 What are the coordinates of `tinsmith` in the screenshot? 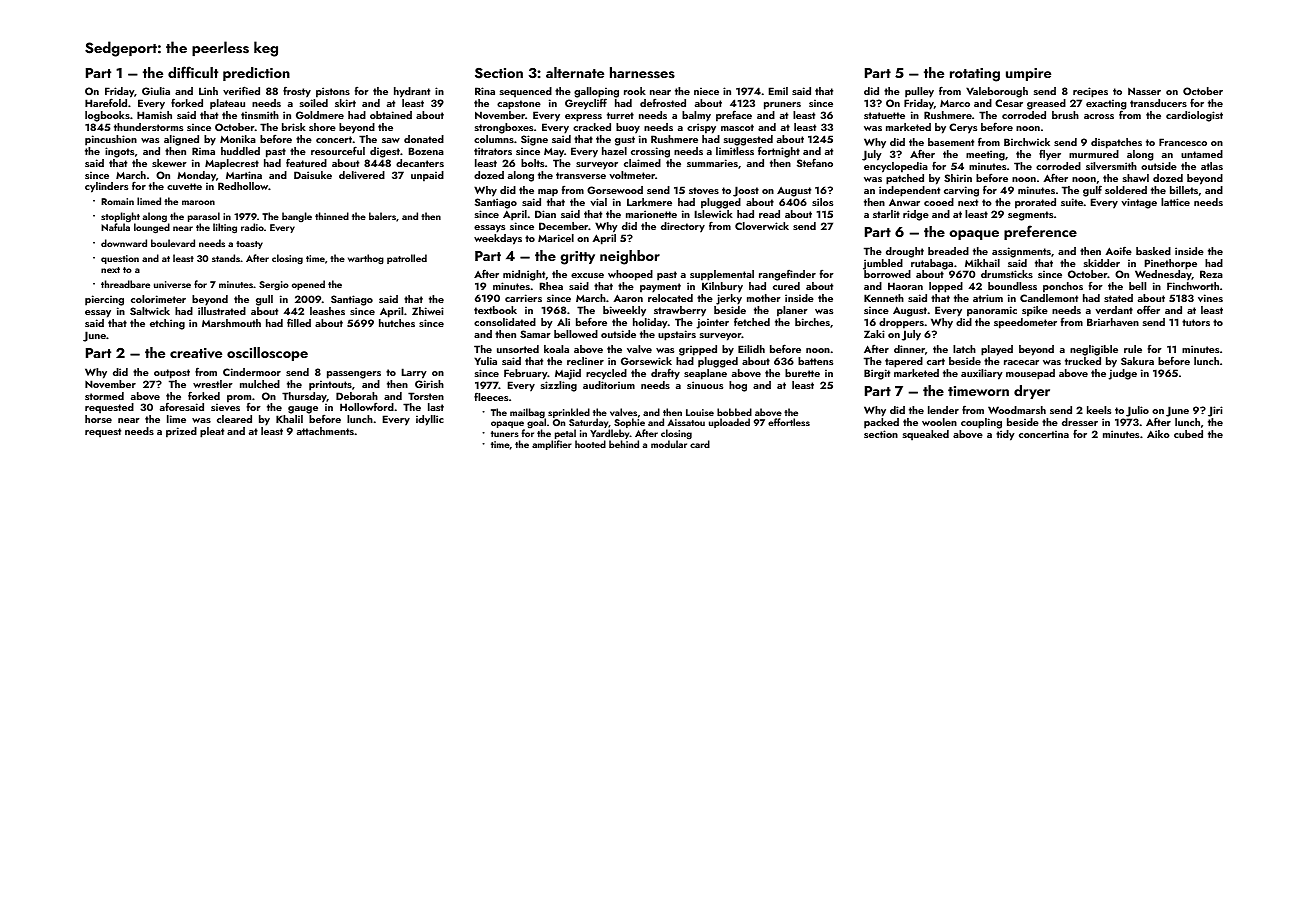 It's located at (260, 115).
